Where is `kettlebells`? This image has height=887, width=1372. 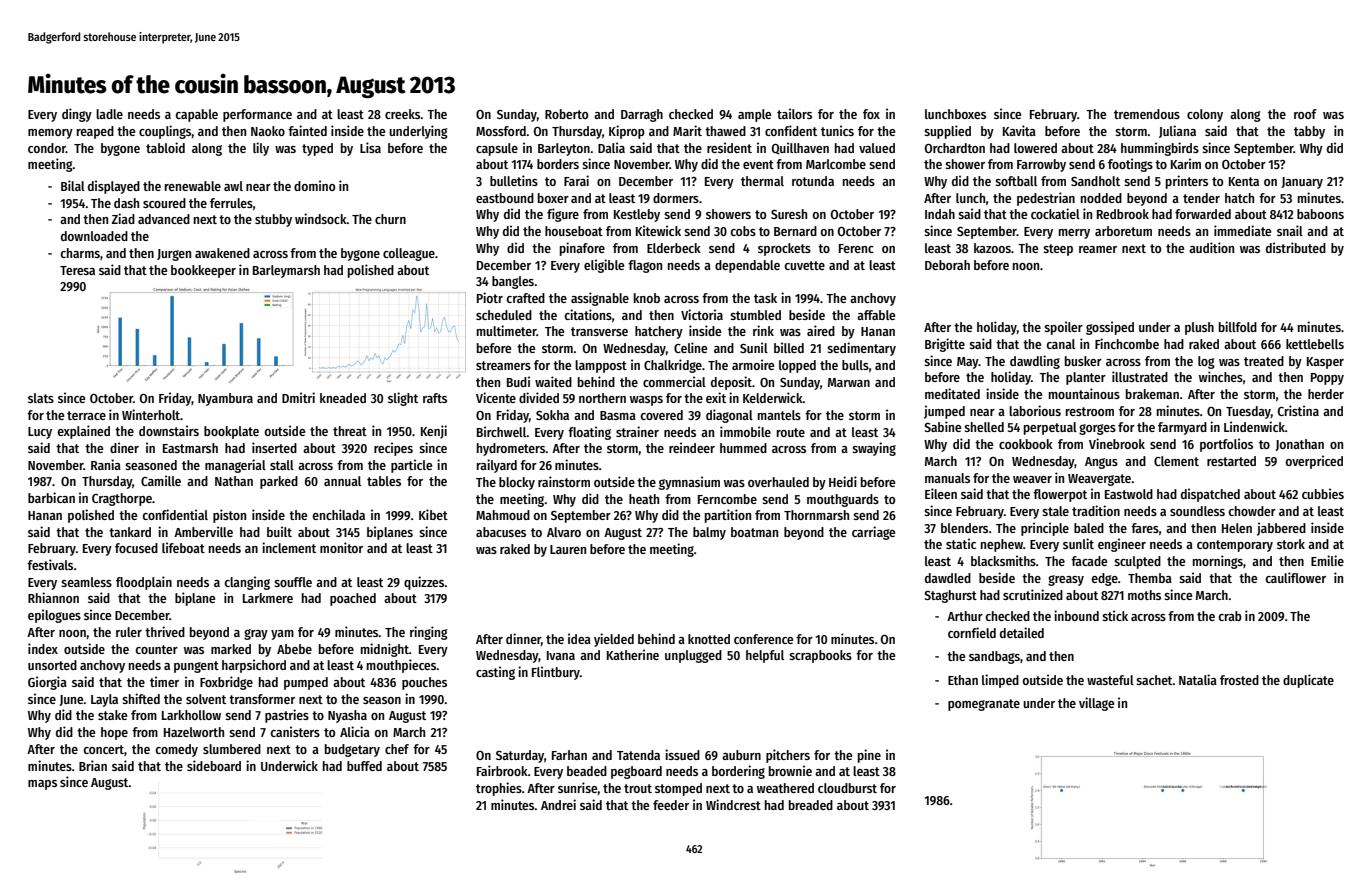 kettlebells is located at coordinates (1315, 344).
